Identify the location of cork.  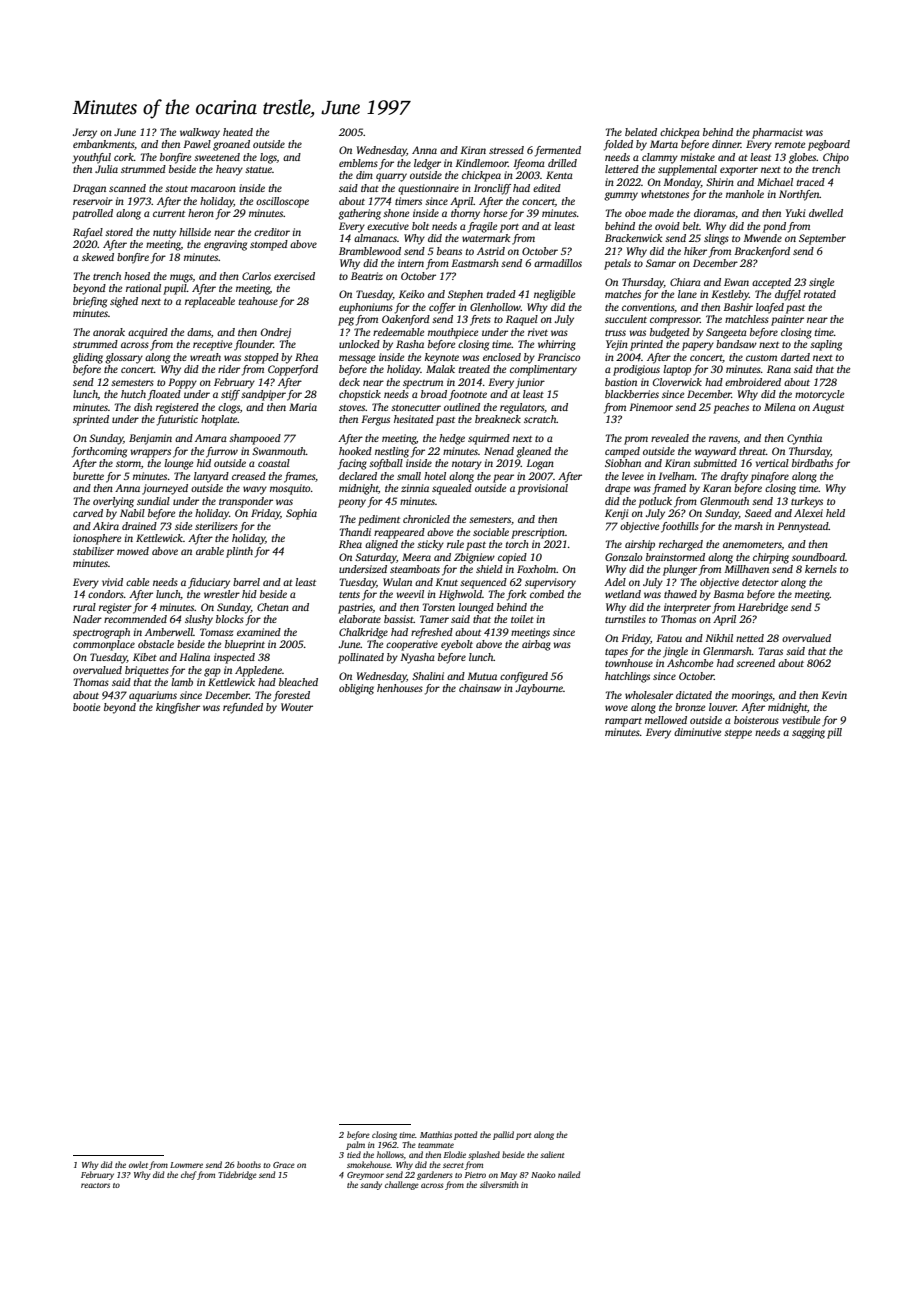
(124, 157).
